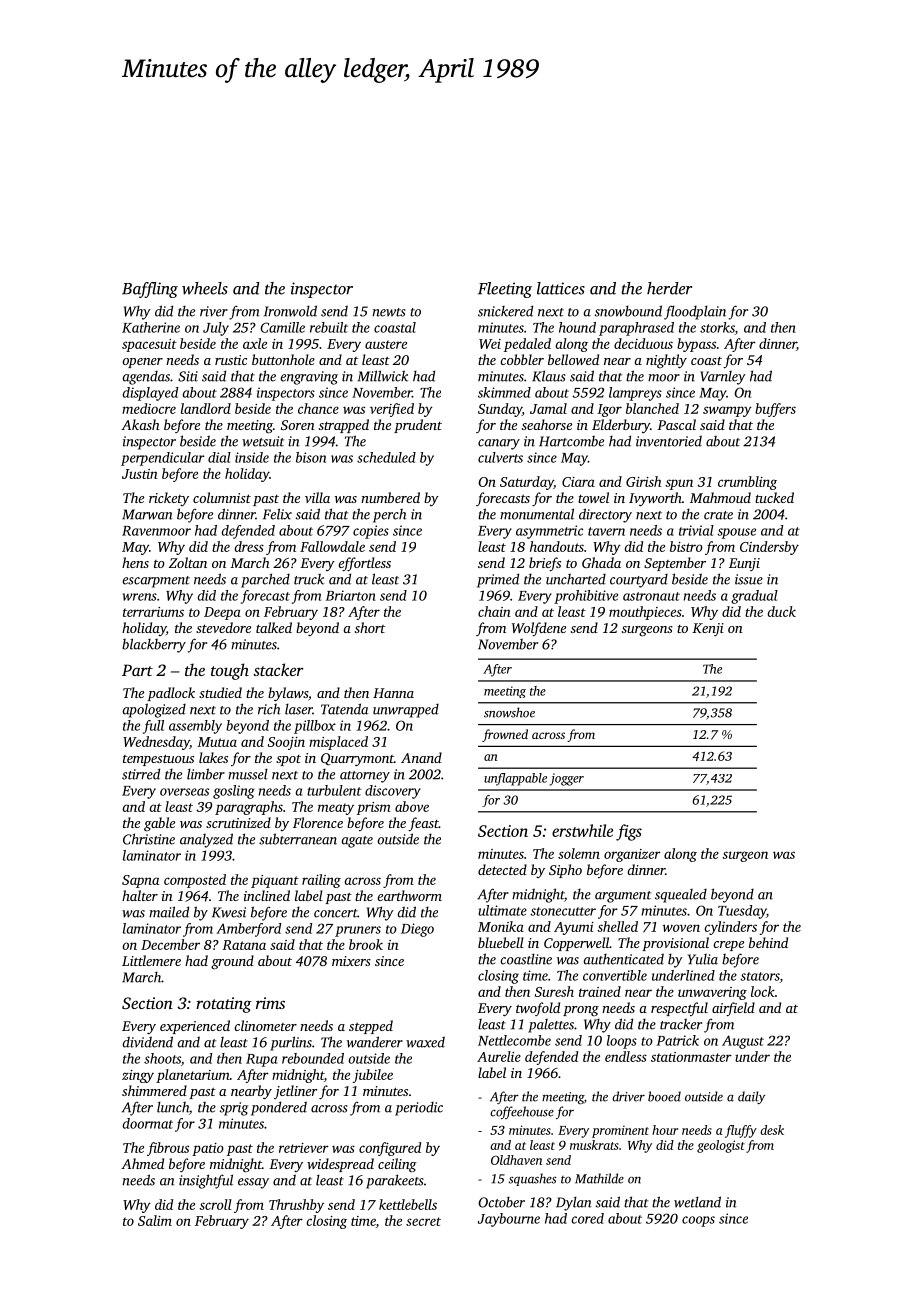 The image size is (924, 1308). What do you see at coordinates (742, 912) in the screenshot?
I see `Tuesday` at bounding box center [742, 912].
